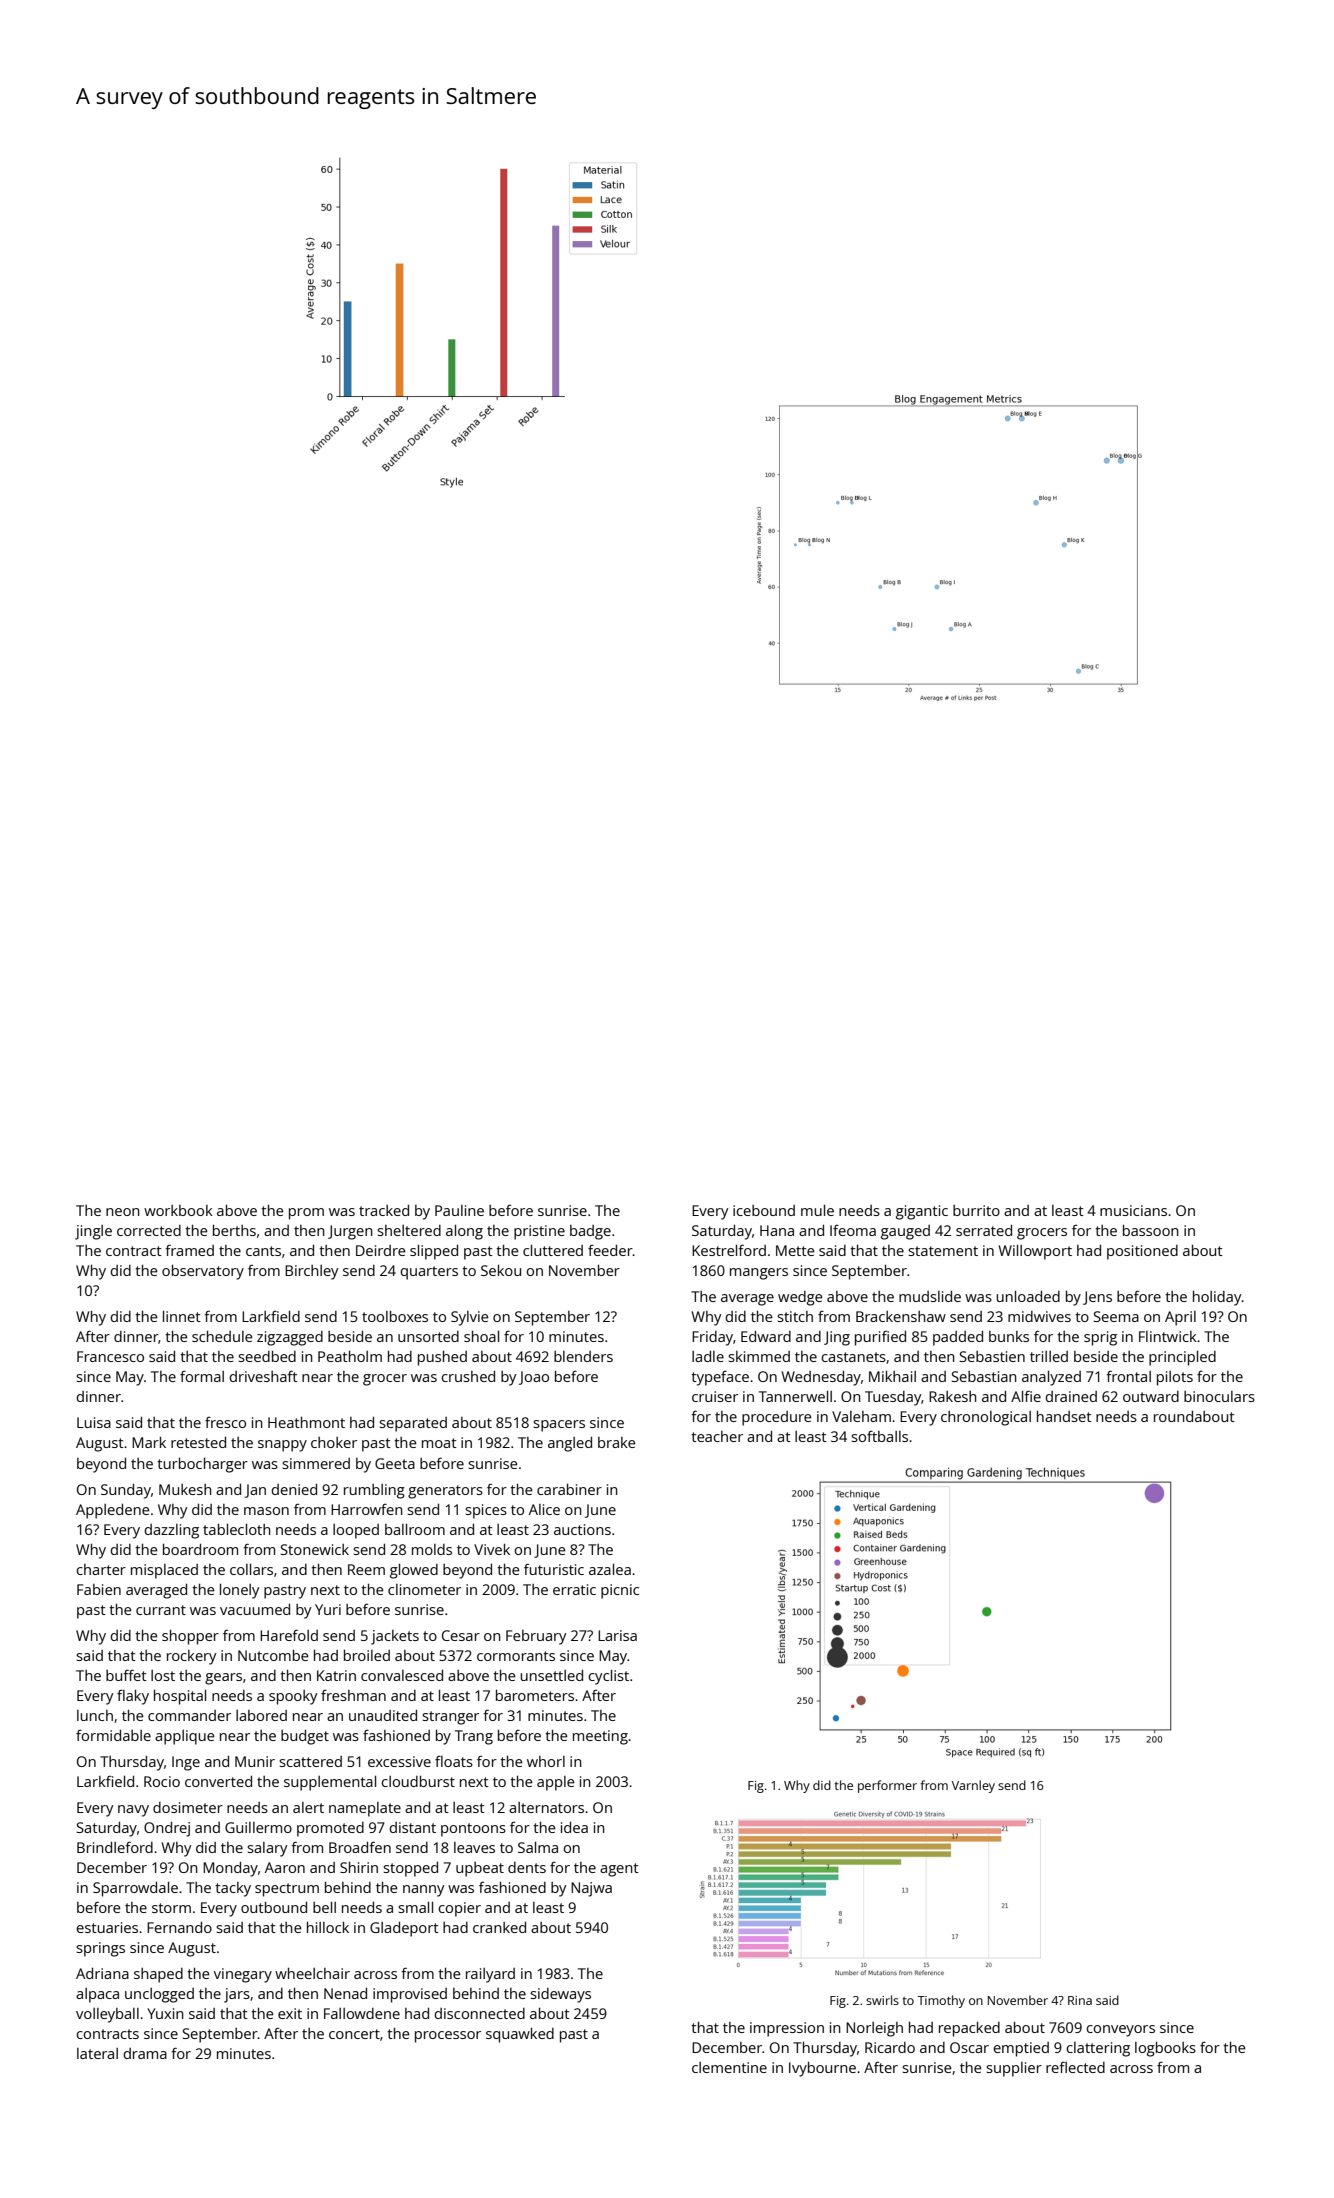 Image resolution: width=1334 pixels, height=2198 pixels. What do you see at coordinates (1217, 1298) in the document?
I see `holiday` at bounding box center [1217, 1298].
